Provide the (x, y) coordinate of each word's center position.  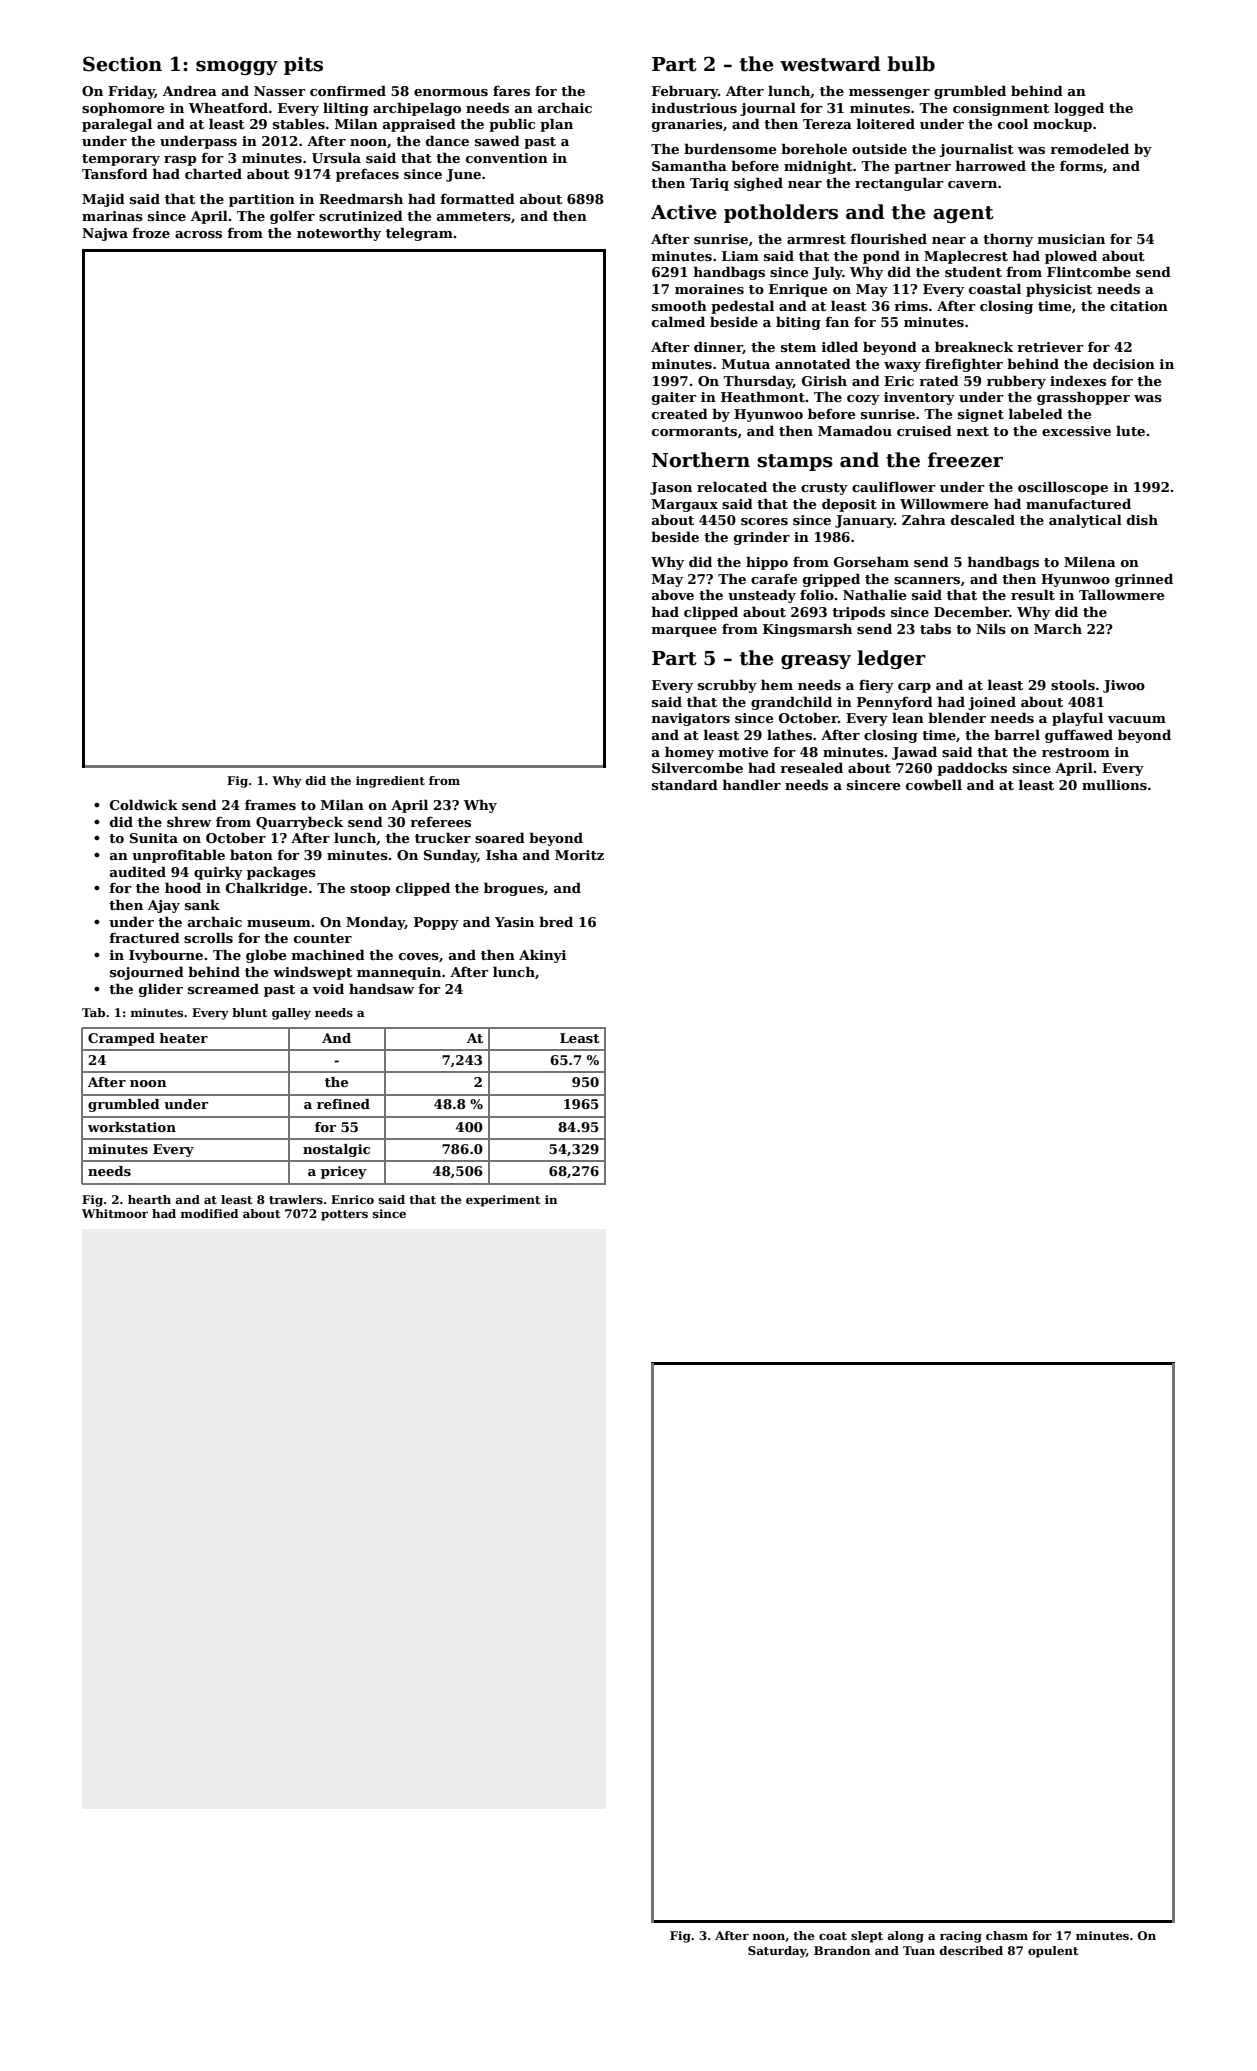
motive (743, 752)
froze (151, 233)
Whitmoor (115, 1213)
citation (1139, 306)
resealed (811, 767)
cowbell (934, 784)
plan (556, 125)
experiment (503, 1201)
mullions (1114, 784)
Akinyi (542, 956)
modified (210, 1213)
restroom (1076, 752)
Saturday (777, 1952)
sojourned (147, 973)
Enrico (352, 1199)
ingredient (390, 782)
